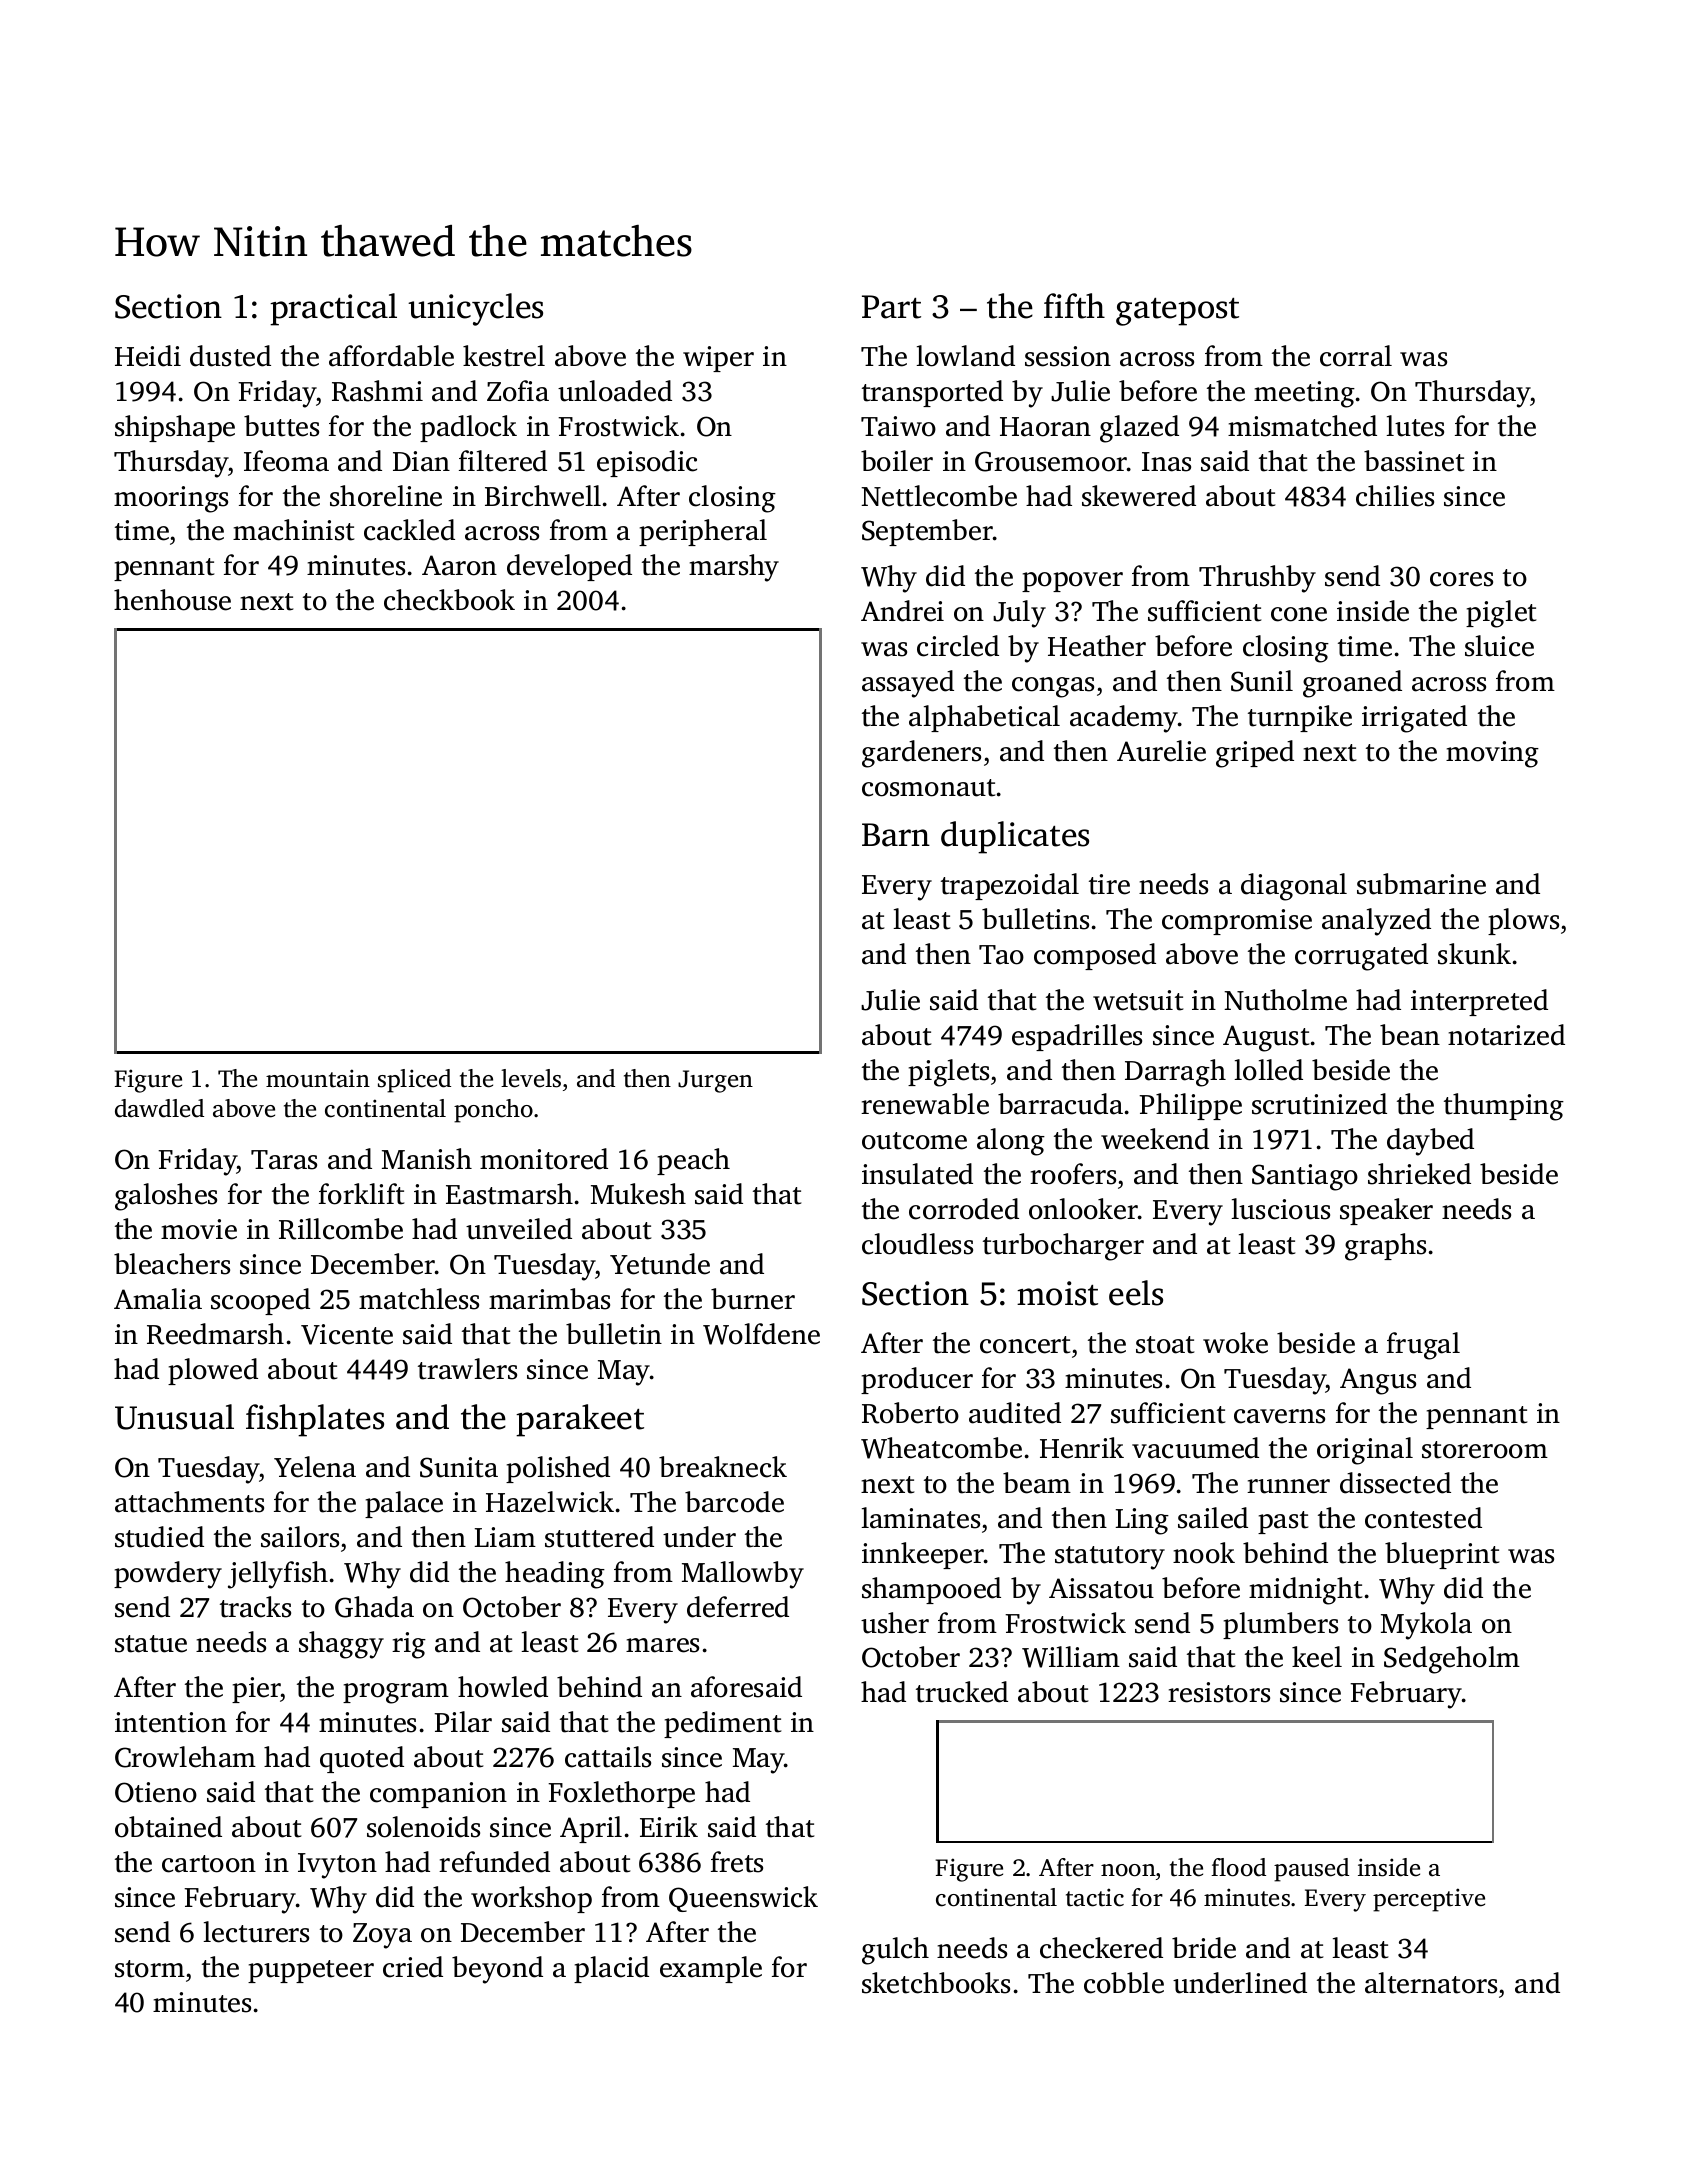 This page has height=2178, width=1683. What do you see at coordinates (703, 532) in the page?
I see `peripheral` at bounding box center [703, 532].
